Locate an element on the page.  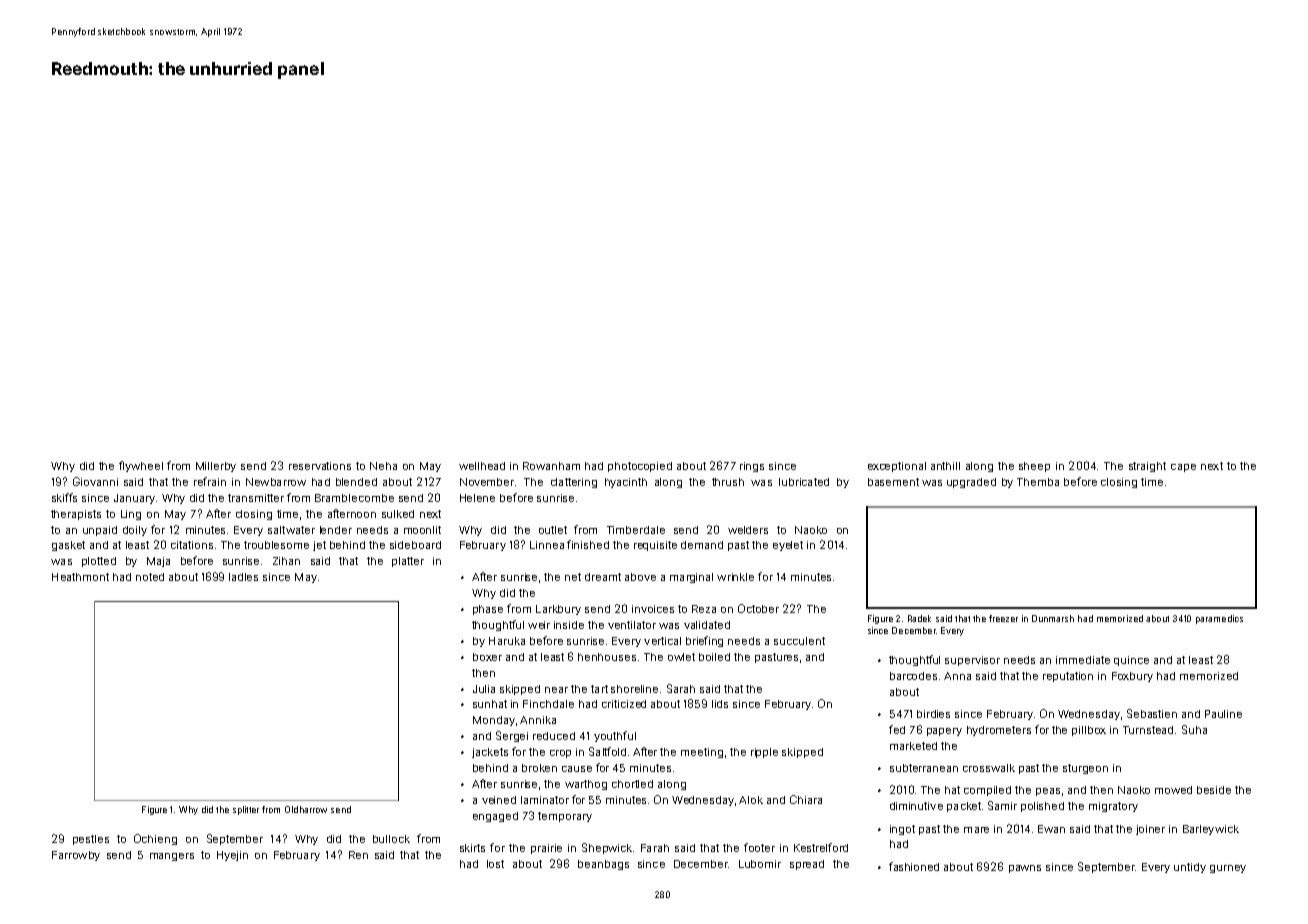
dreamt is located at coordinates (603, 577).
